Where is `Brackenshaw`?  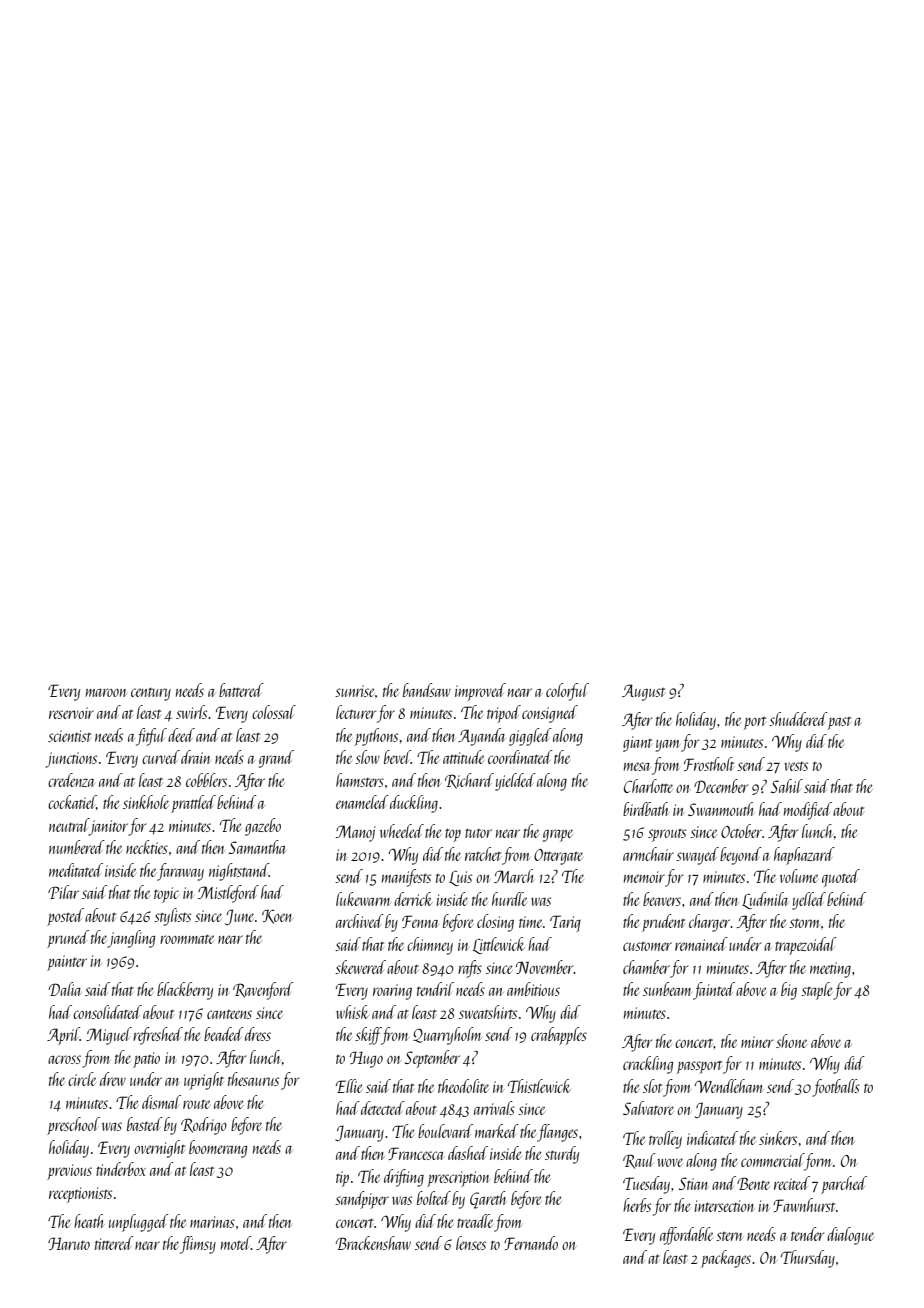
Brackenshaw is located at coordinates (373, 1243).
